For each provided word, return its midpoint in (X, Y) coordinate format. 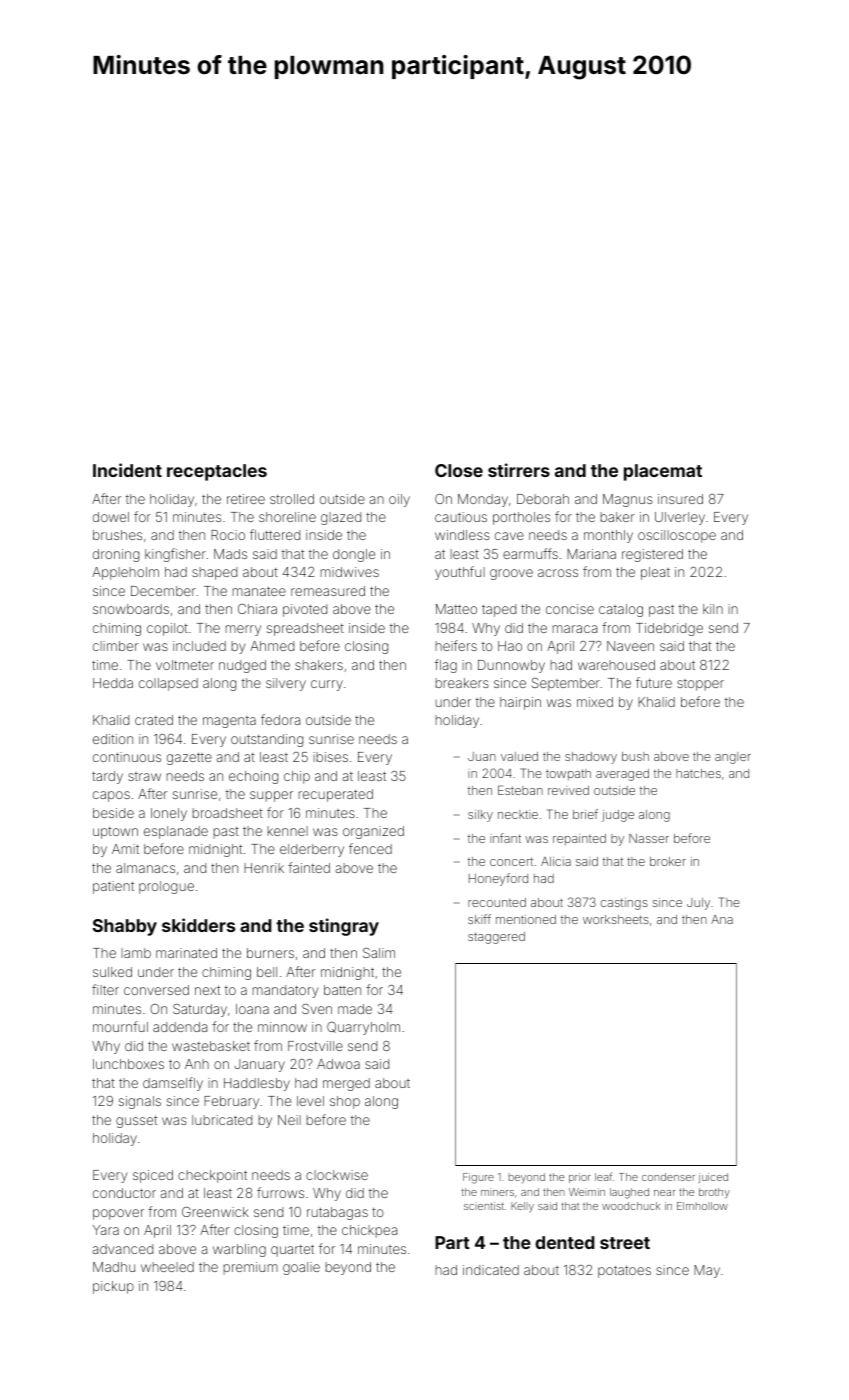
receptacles (217, 472)
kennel (287, 831)
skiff (479, 919)
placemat (663, 472)
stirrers (519, 470)
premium (250, 1268)
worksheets (616, 919)
